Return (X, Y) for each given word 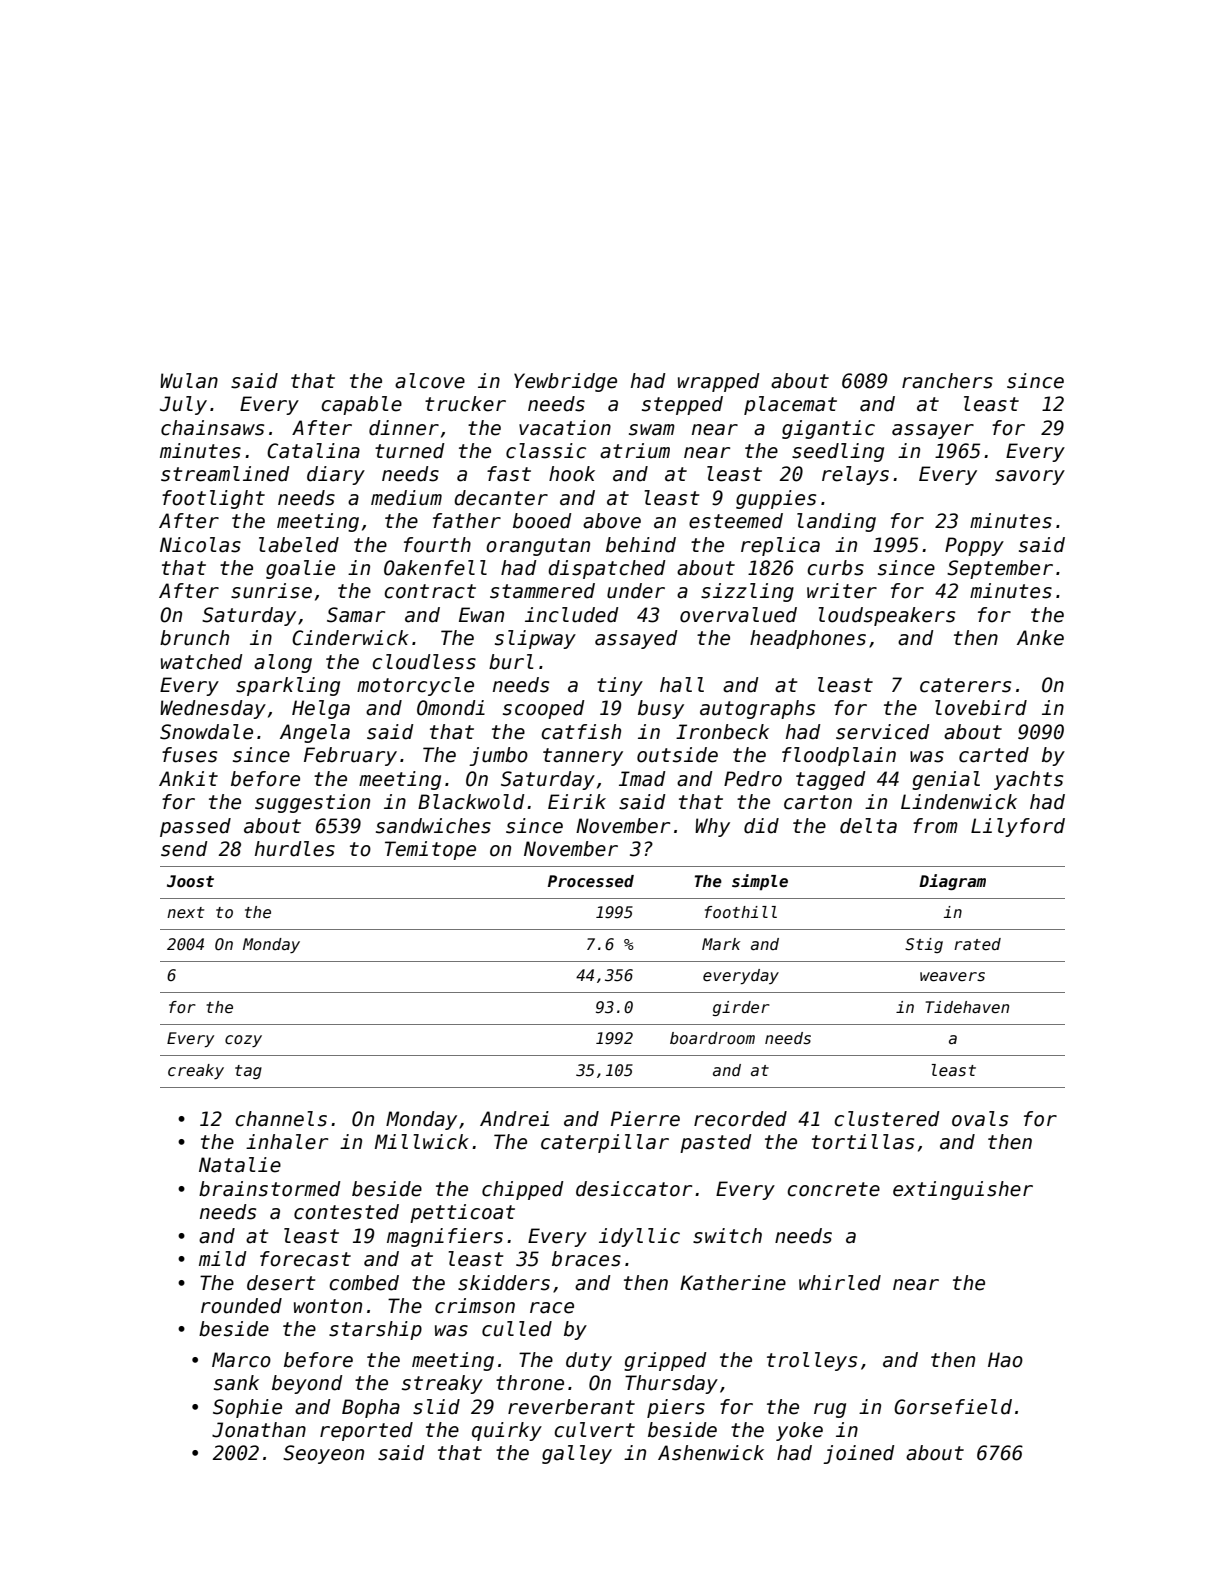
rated (977, 944)
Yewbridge (565, 382)
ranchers (947, 381)
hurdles (295, 849)
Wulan (189, 381)
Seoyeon (323, 1454)
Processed (591, 881)
